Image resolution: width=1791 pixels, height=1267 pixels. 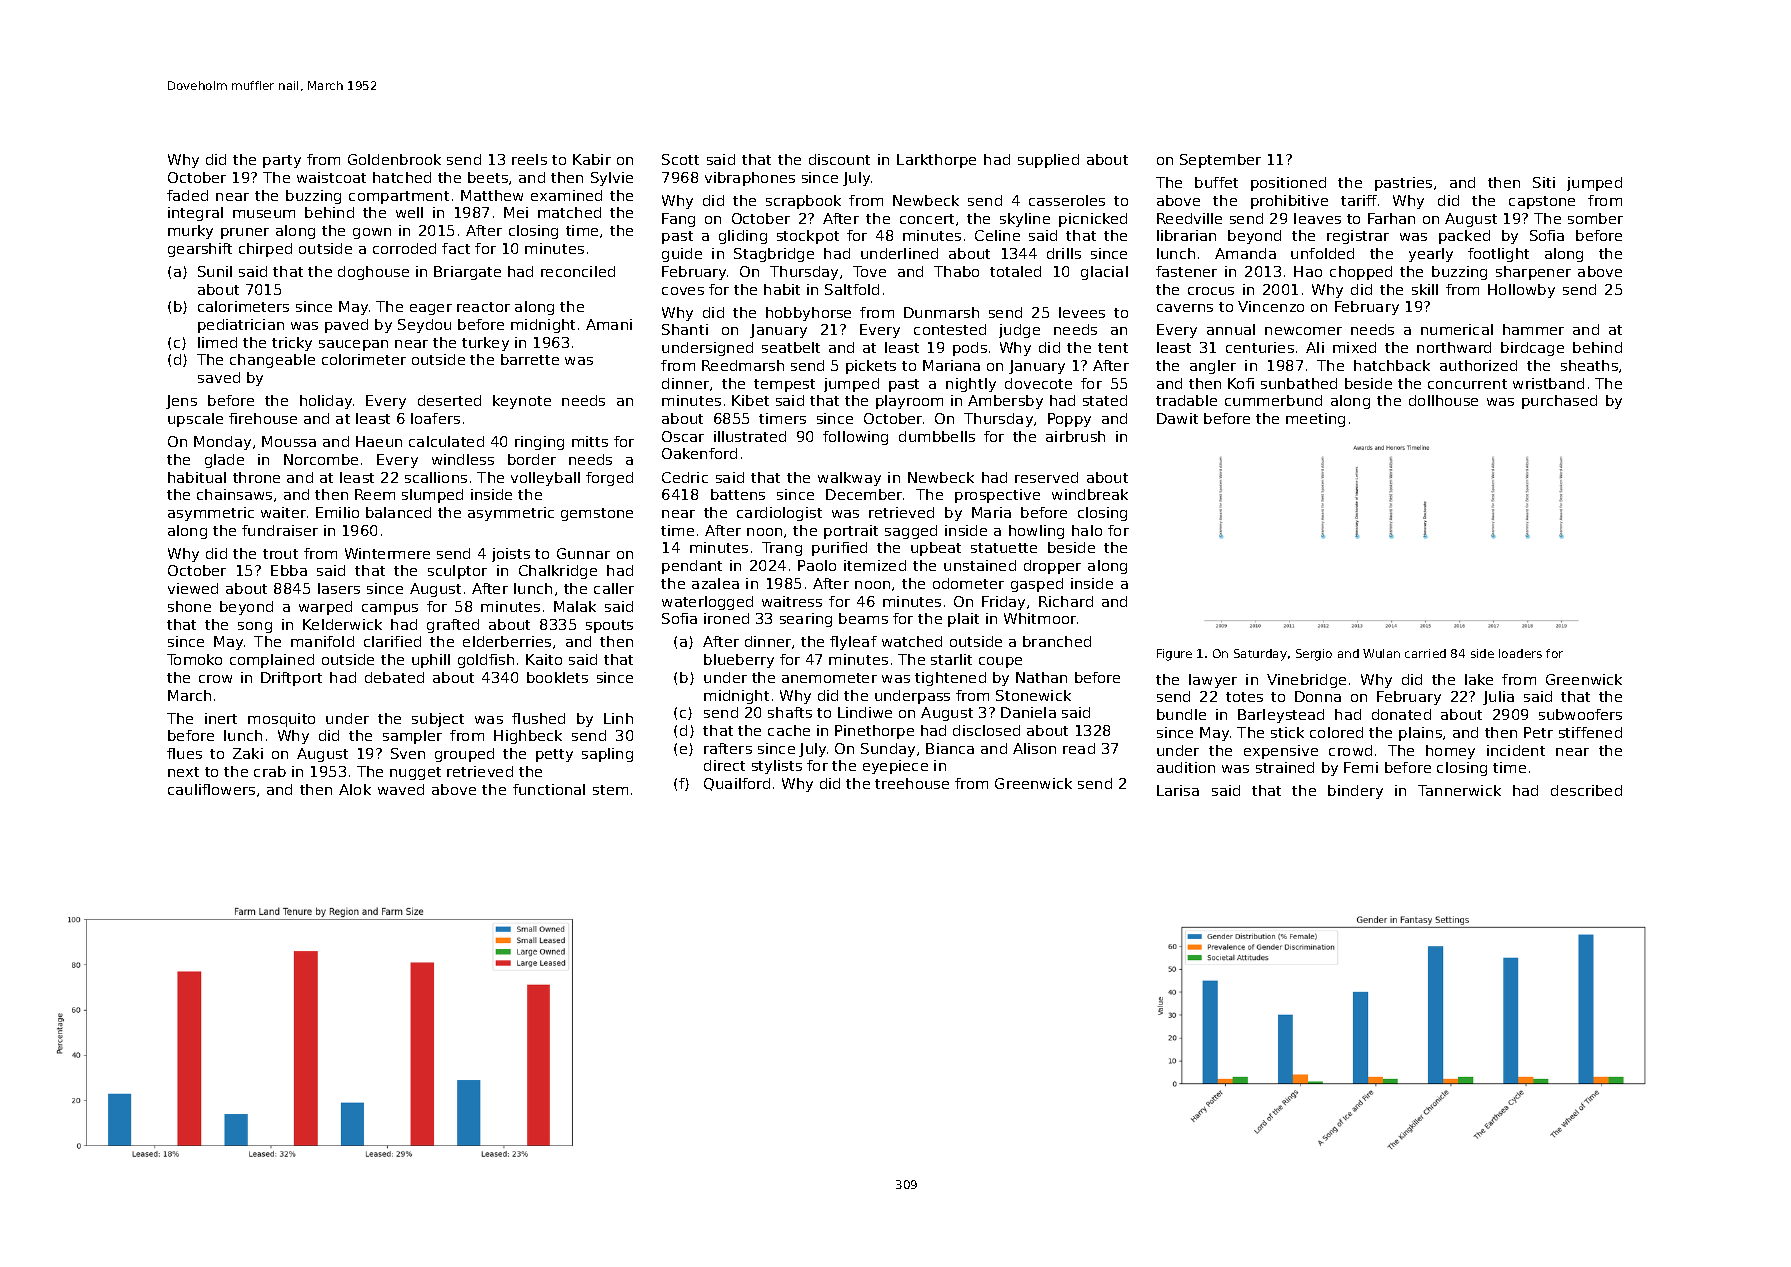 What do you see at coordinates (283, 512) in the screenshot?
I see `waiter` at bounding box center [283, 512].
